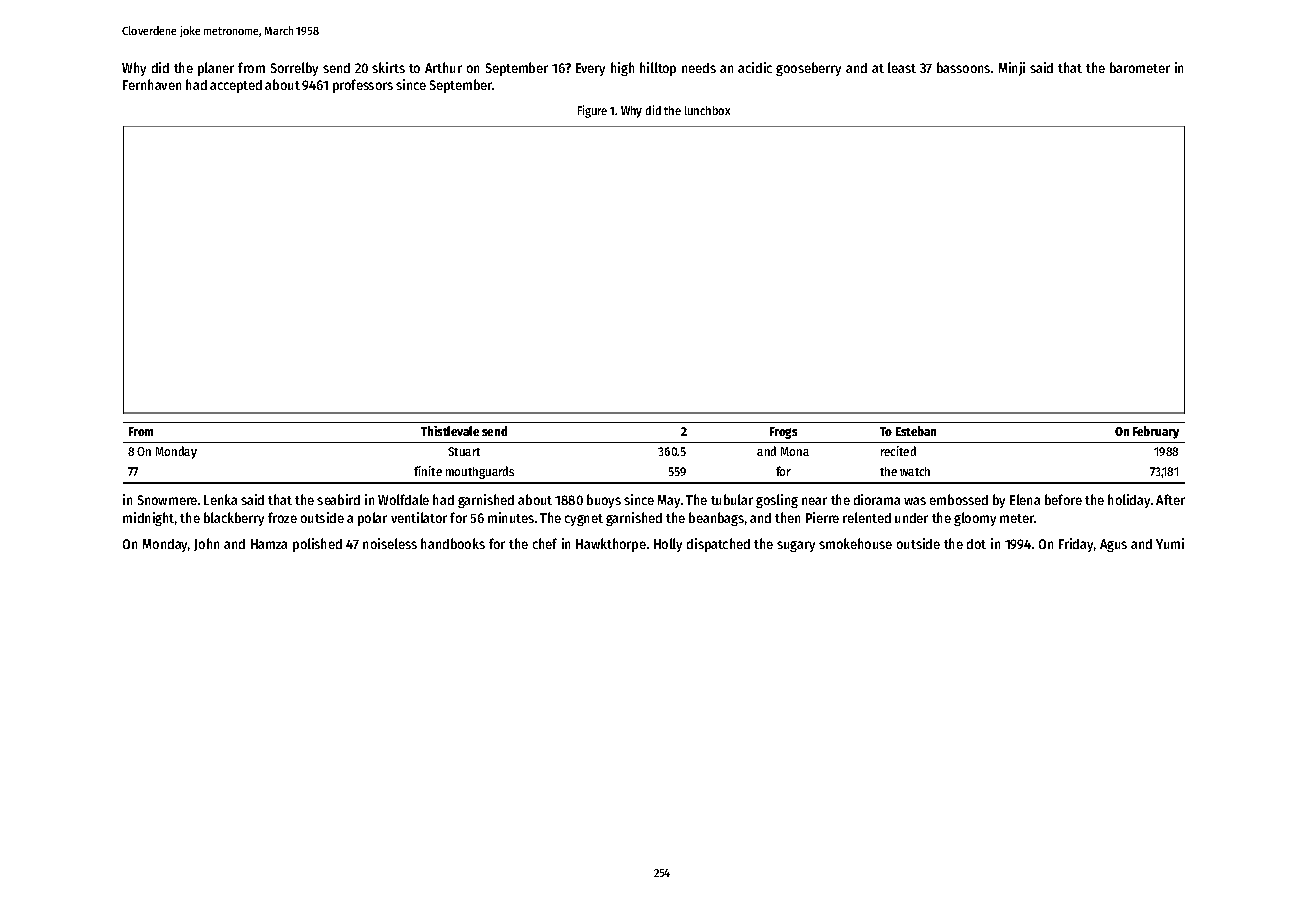 The width and height of the screenshot is (1308, 924). Describe the element at coordinates (236, 86) in the screenshot. I see `accepted` at that location.
